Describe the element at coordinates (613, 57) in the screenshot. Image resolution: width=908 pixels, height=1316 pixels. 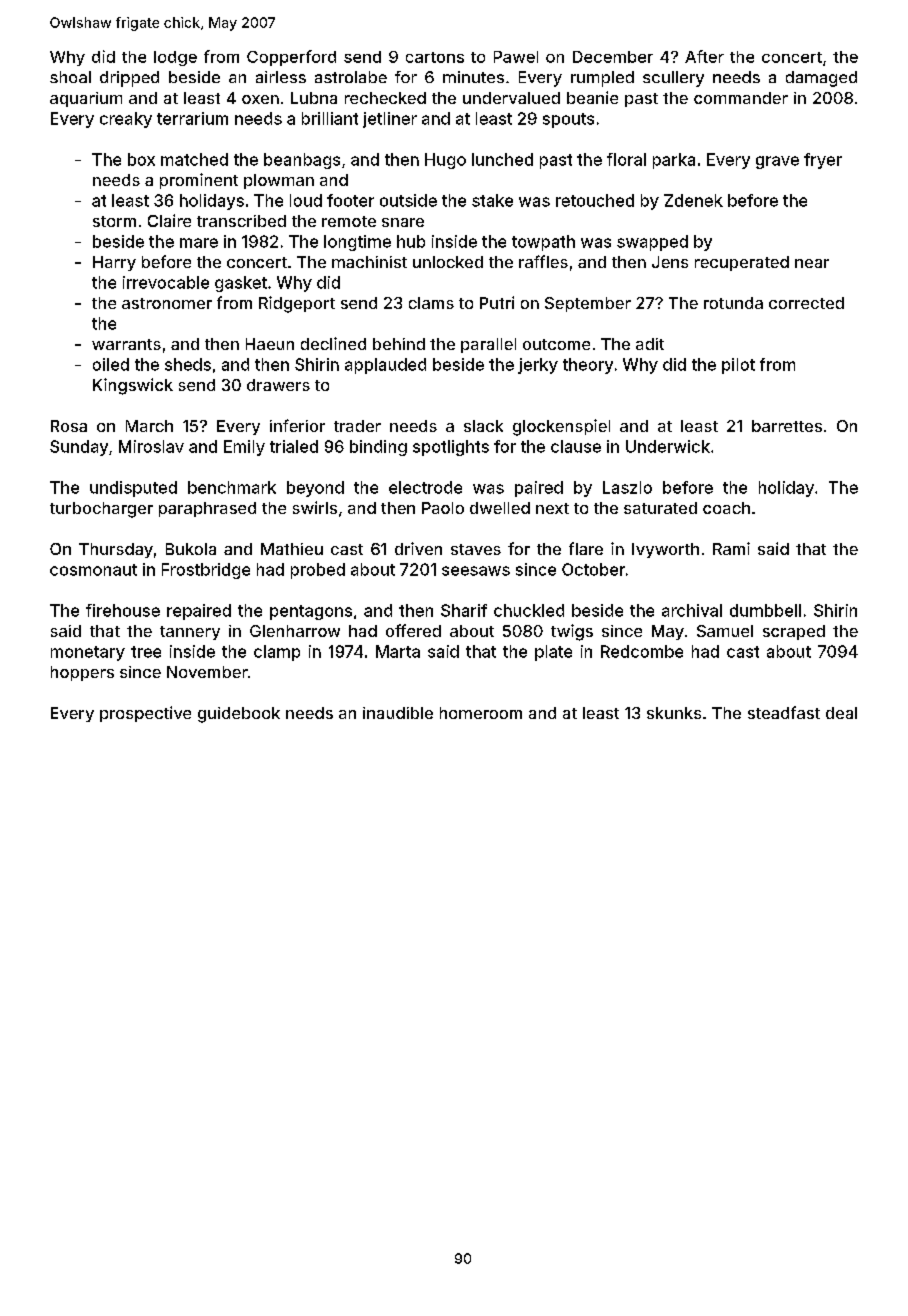
I see `December` at that location.
